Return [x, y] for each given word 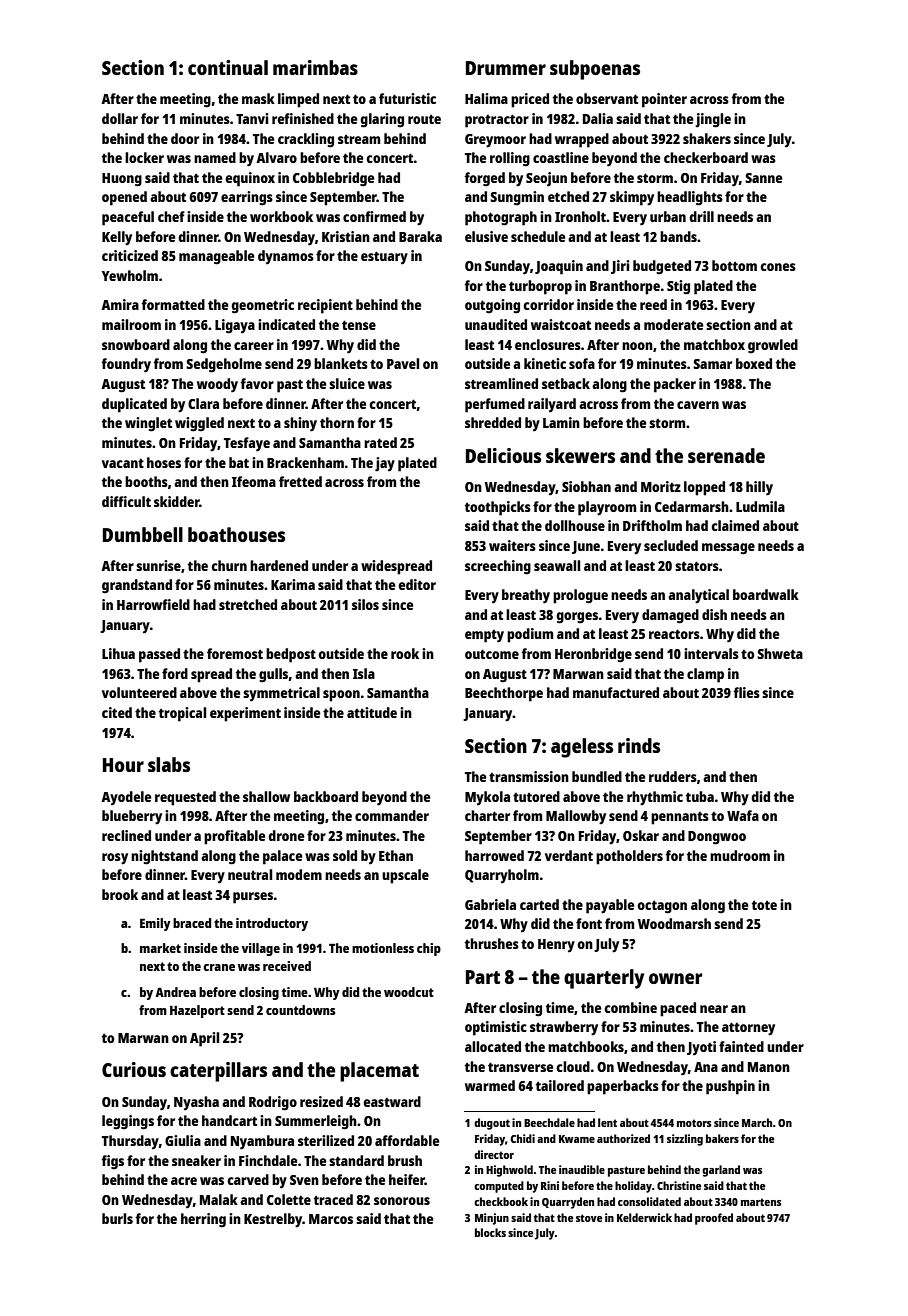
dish [714, 614]
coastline [561, 157]
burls [117, 1218]
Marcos [331, 1219]
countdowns [300, 1010]
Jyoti [701, 1048]
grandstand [137, 586]
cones [778, 267]
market [160, 948]
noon [637, 346]
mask [258, 98]
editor [417, 584]
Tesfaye [247, 444]
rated [380, 442]
